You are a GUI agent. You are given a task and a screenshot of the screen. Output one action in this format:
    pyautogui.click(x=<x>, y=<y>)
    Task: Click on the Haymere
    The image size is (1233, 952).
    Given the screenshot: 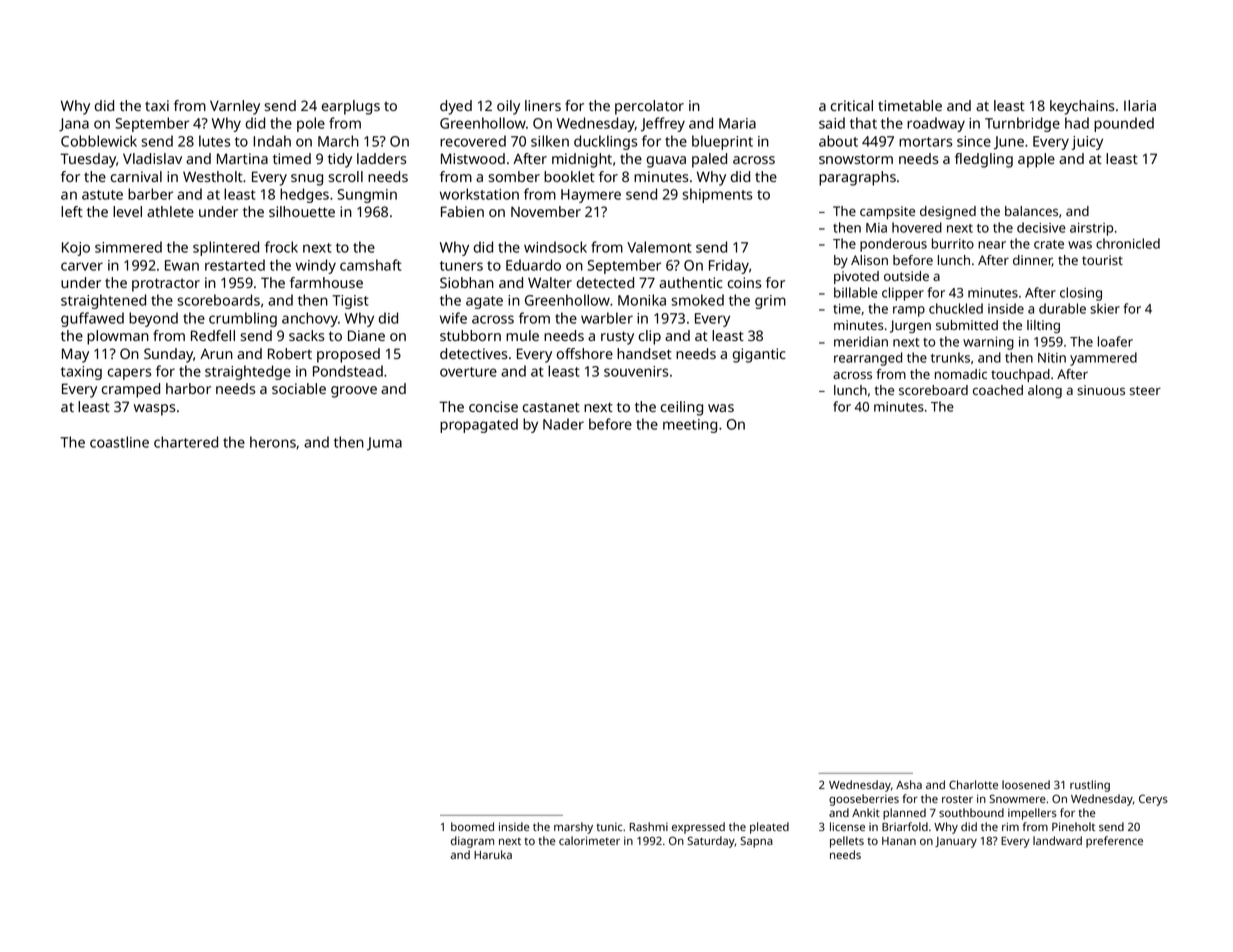 What is the action you would take?
    pyautogui.click(x=591, y=196)
